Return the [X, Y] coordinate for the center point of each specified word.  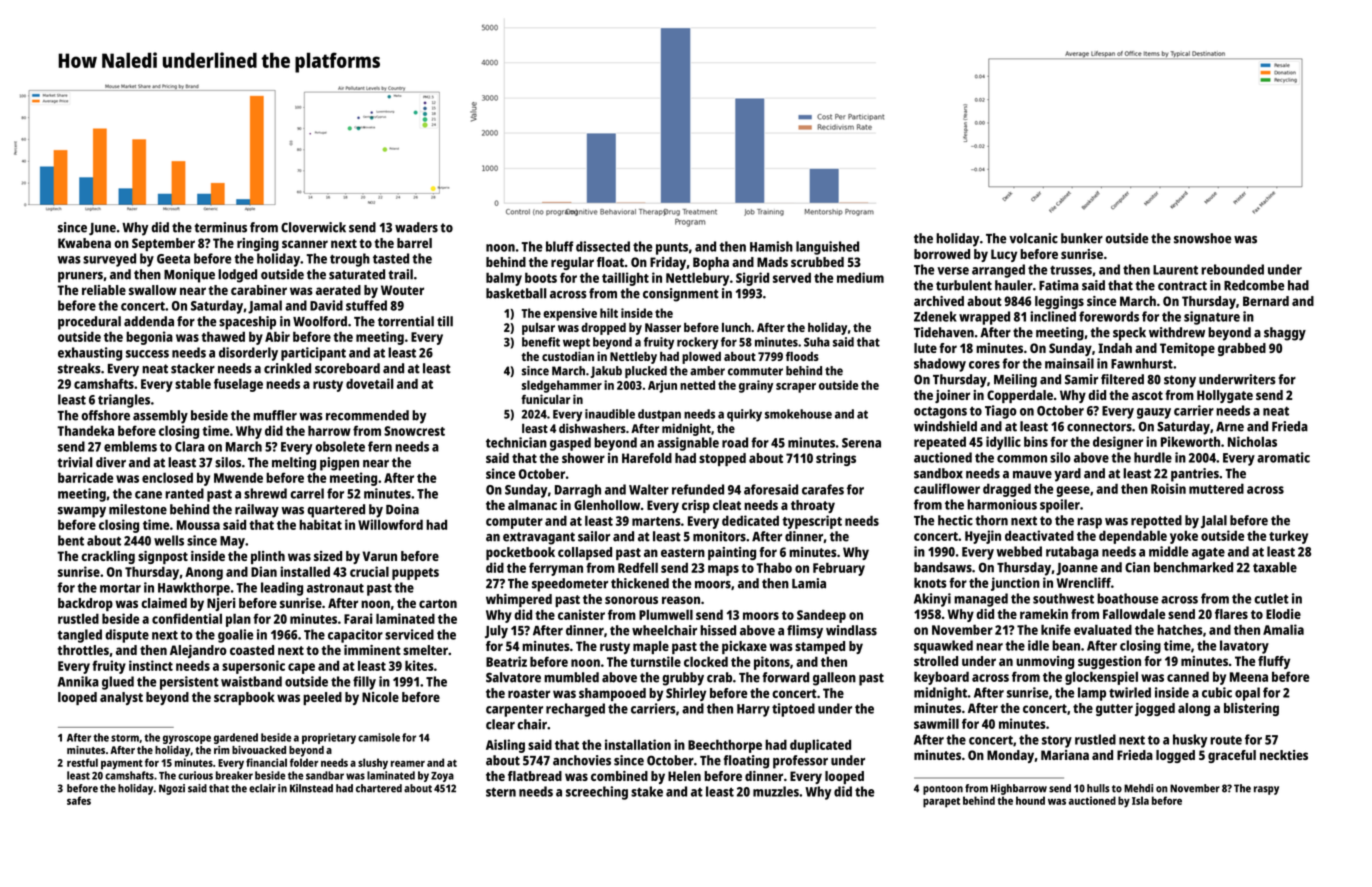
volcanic [1033, 238]
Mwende [238, 477]
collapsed [585, 553]
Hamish [771, 246]
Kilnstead [311, 788]
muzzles [776, 791]
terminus [220, 227]
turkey [1288, 537]
